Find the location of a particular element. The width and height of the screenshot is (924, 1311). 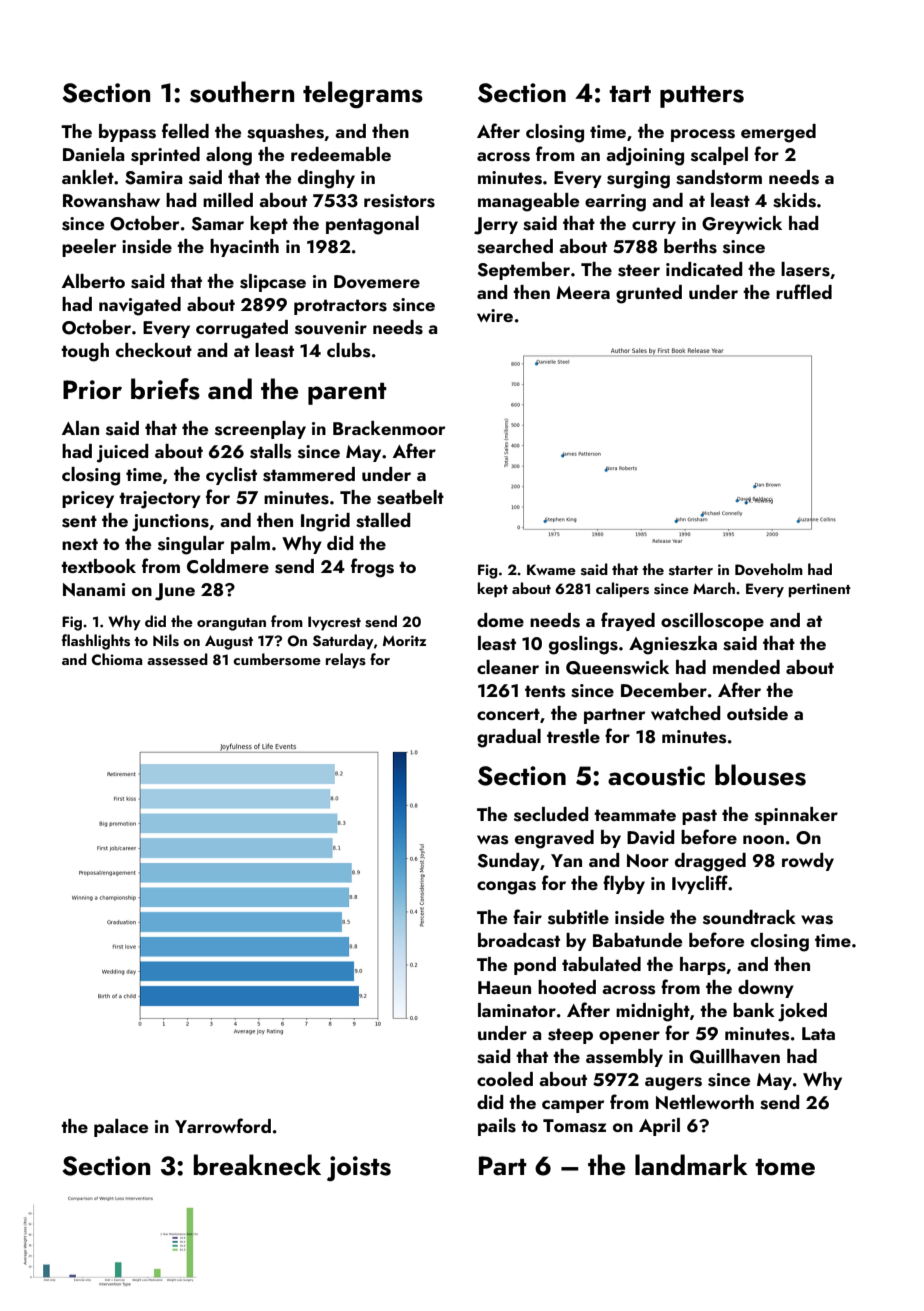

putters is located at coordinates (702, 97).
